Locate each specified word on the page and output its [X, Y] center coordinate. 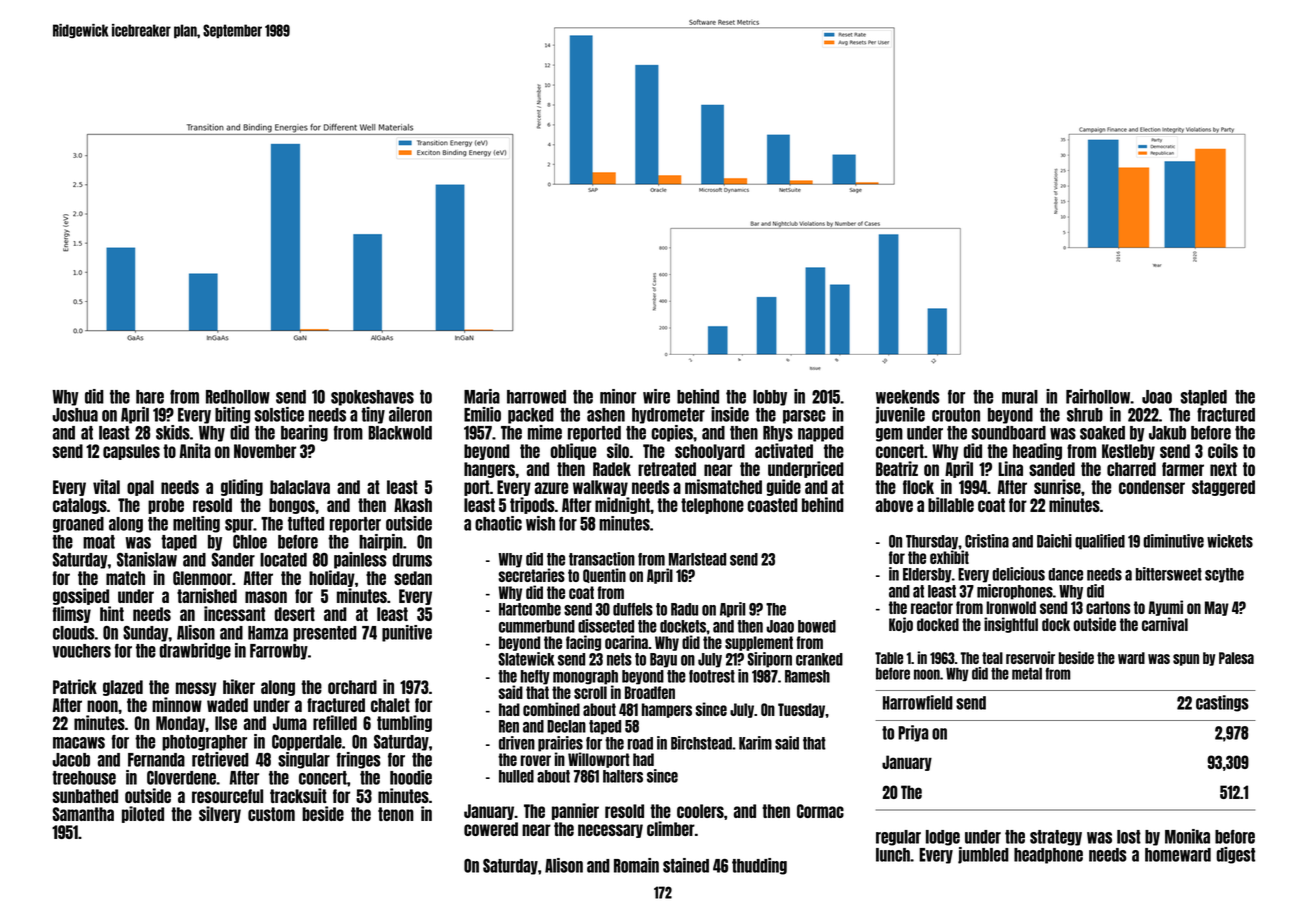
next [1223, 469]
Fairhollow [1098, 396]
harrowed [536, 397]
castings [1222, 703]
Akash [413, 505]
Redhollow [238, 397]
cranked [819, 659]
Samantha [83, 814]
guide [784, 487]
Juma [290, 723]
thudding [759, 866]
